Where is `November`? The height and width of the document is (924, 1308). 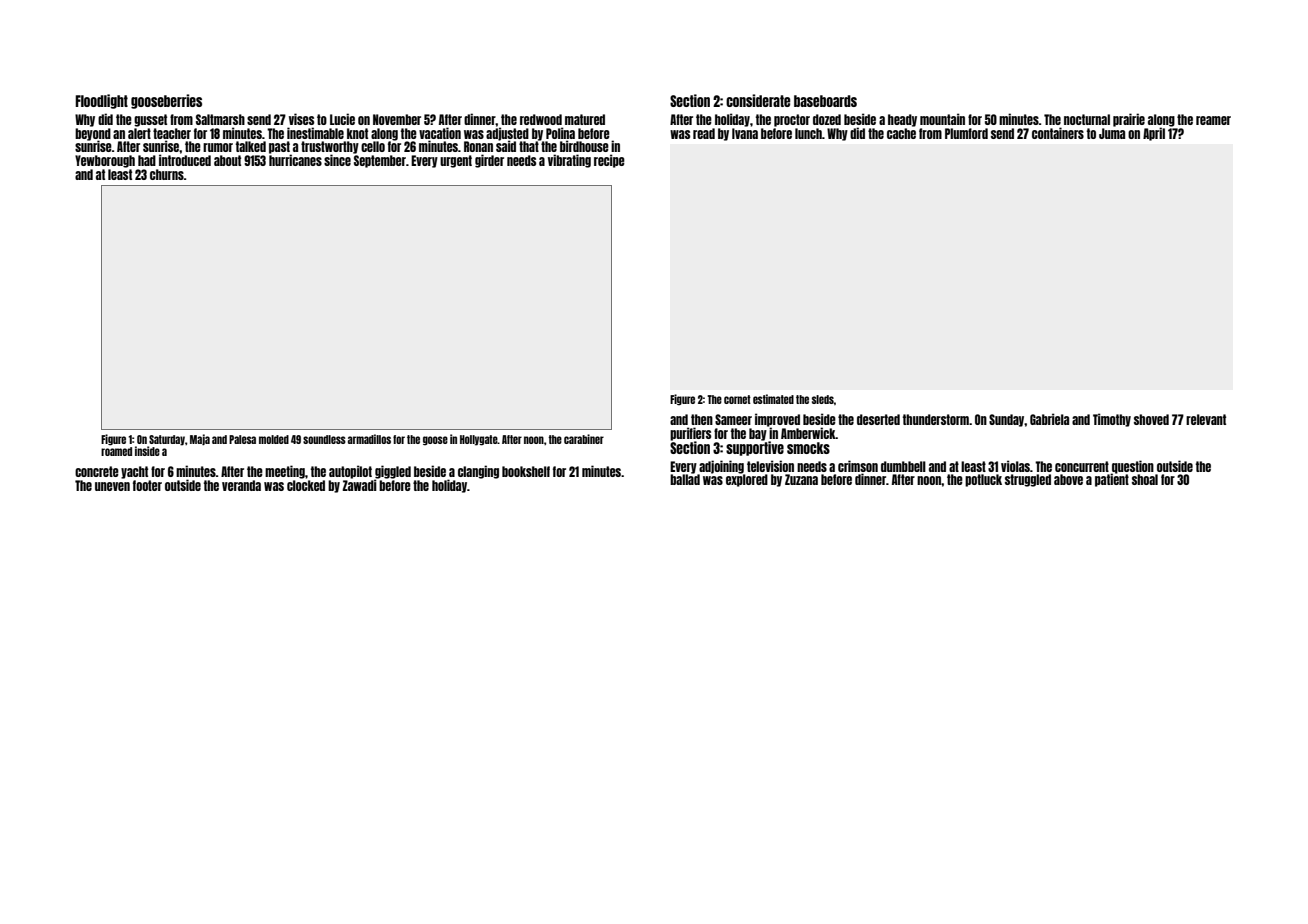
November is located at coordinates (397, 119).
